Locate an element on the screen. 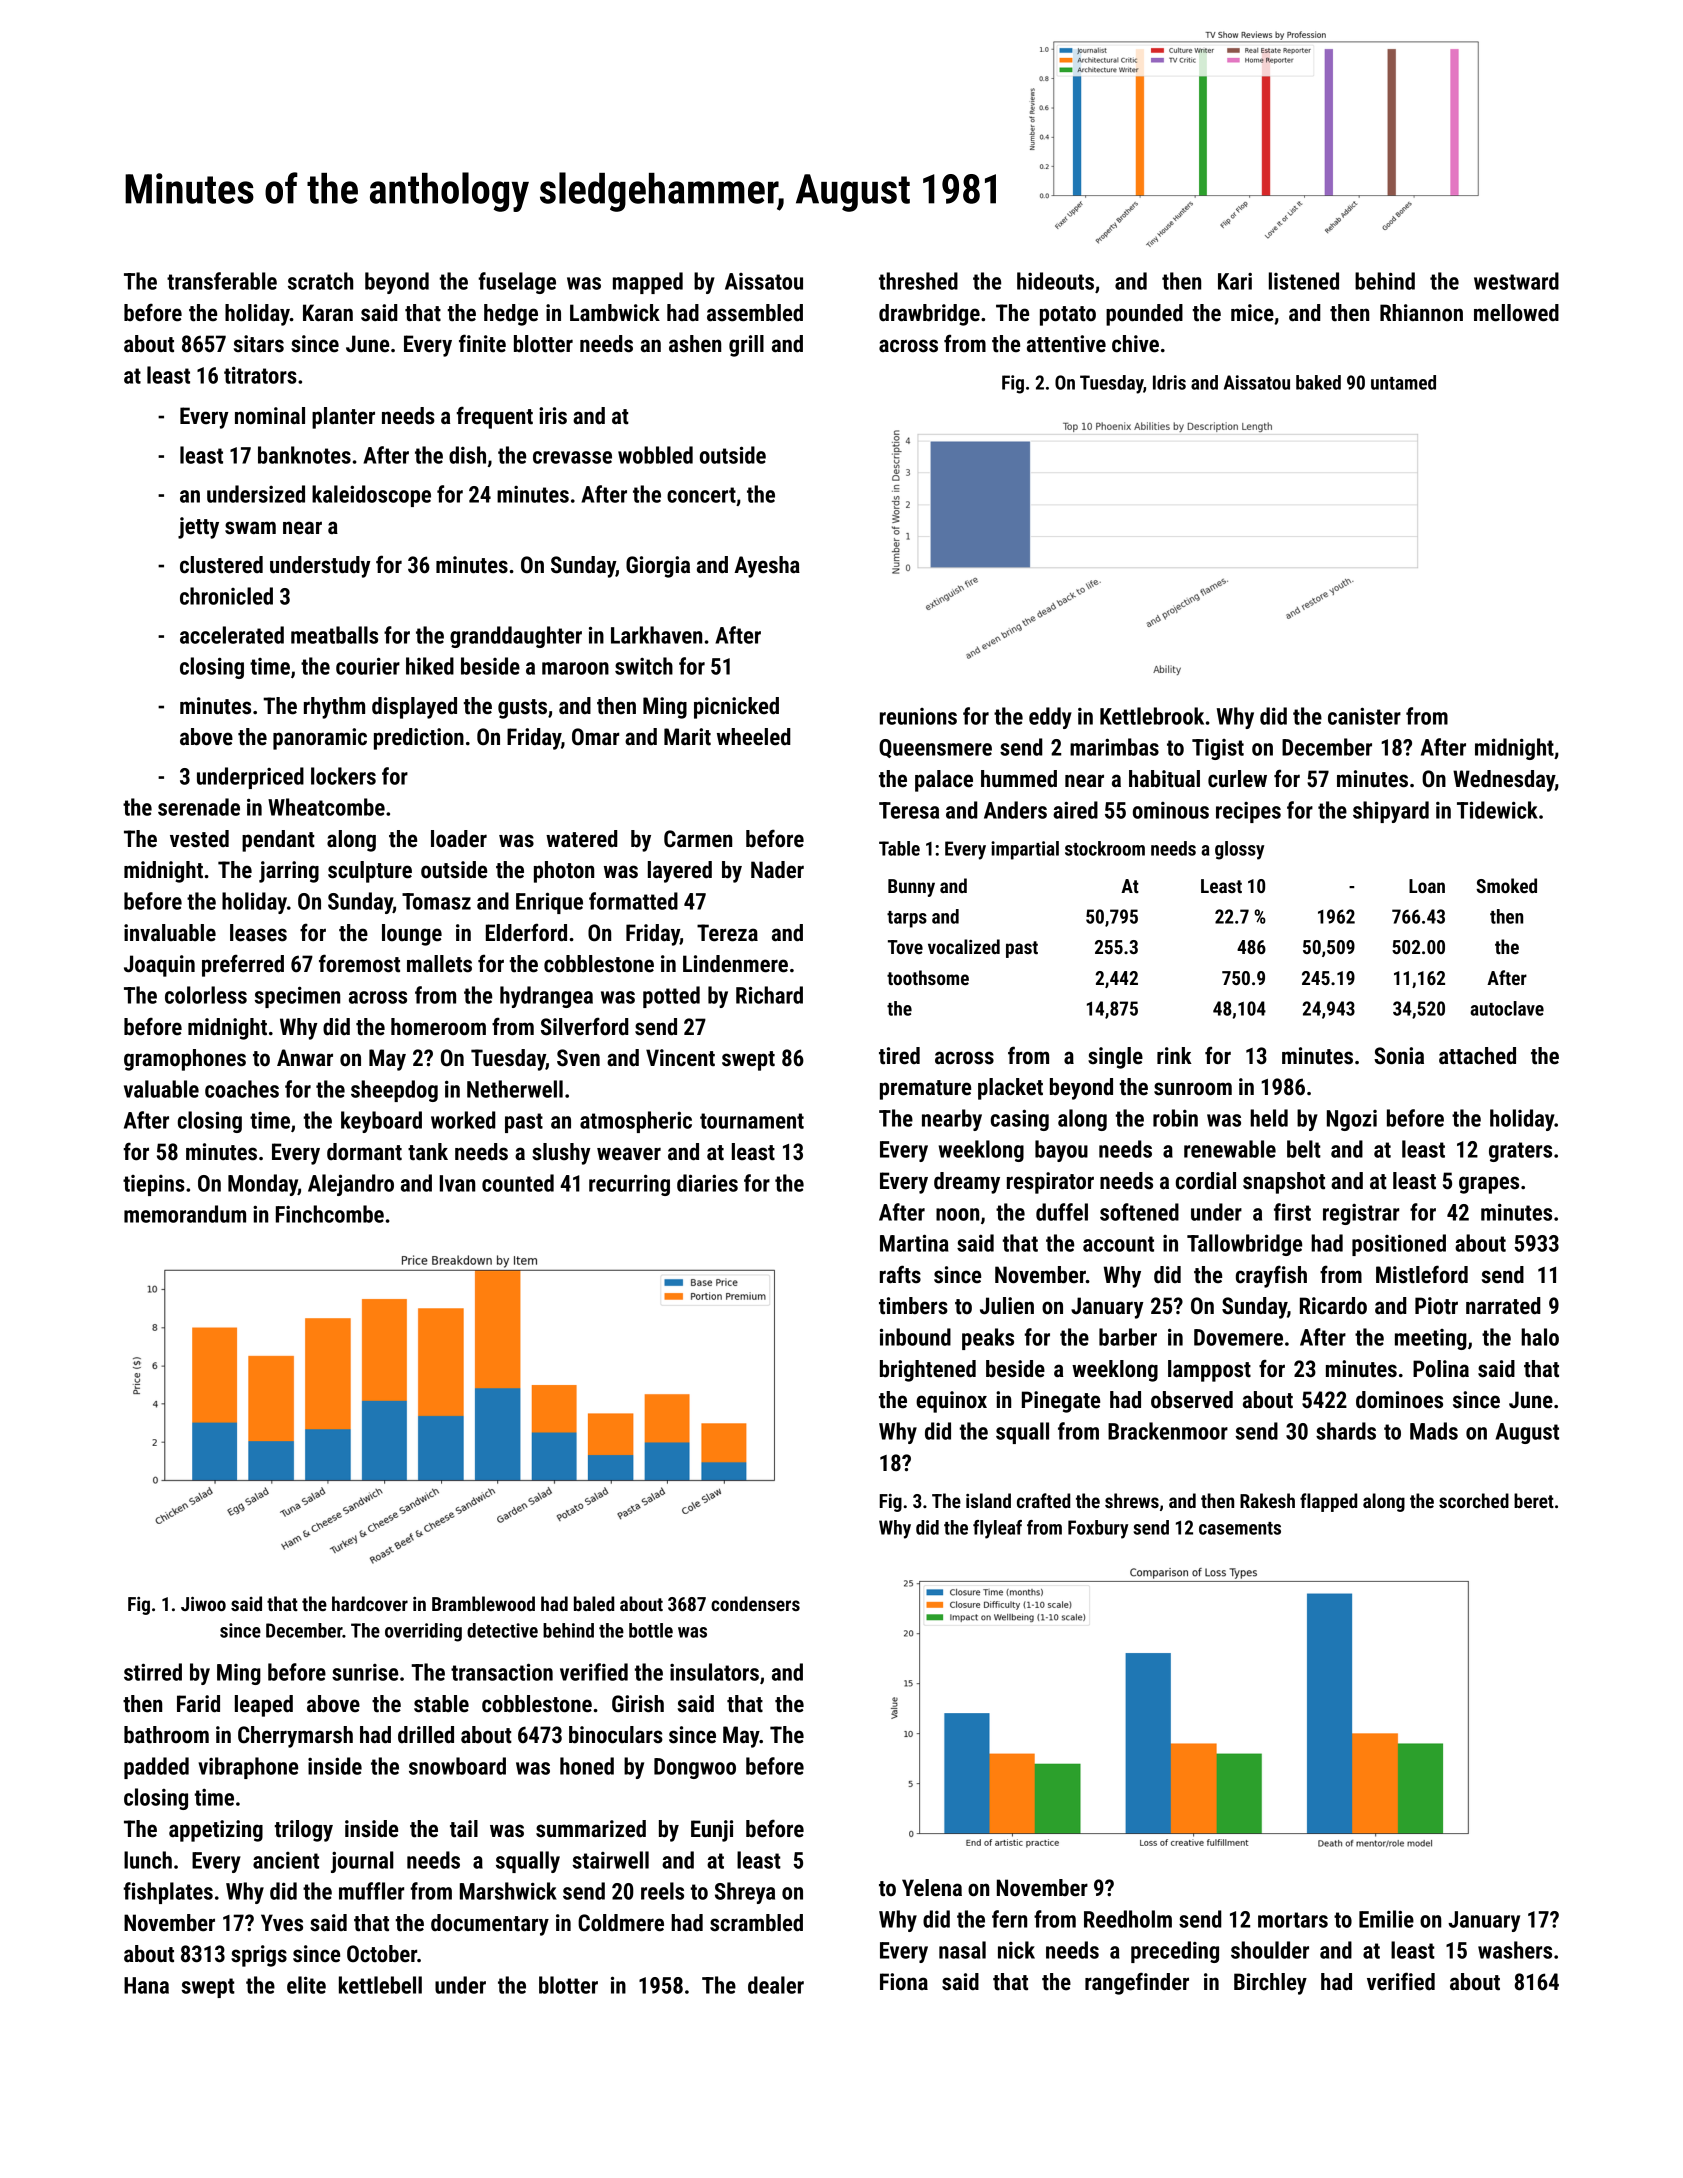  Finchcombe is located at coordinates (330, 1214).
